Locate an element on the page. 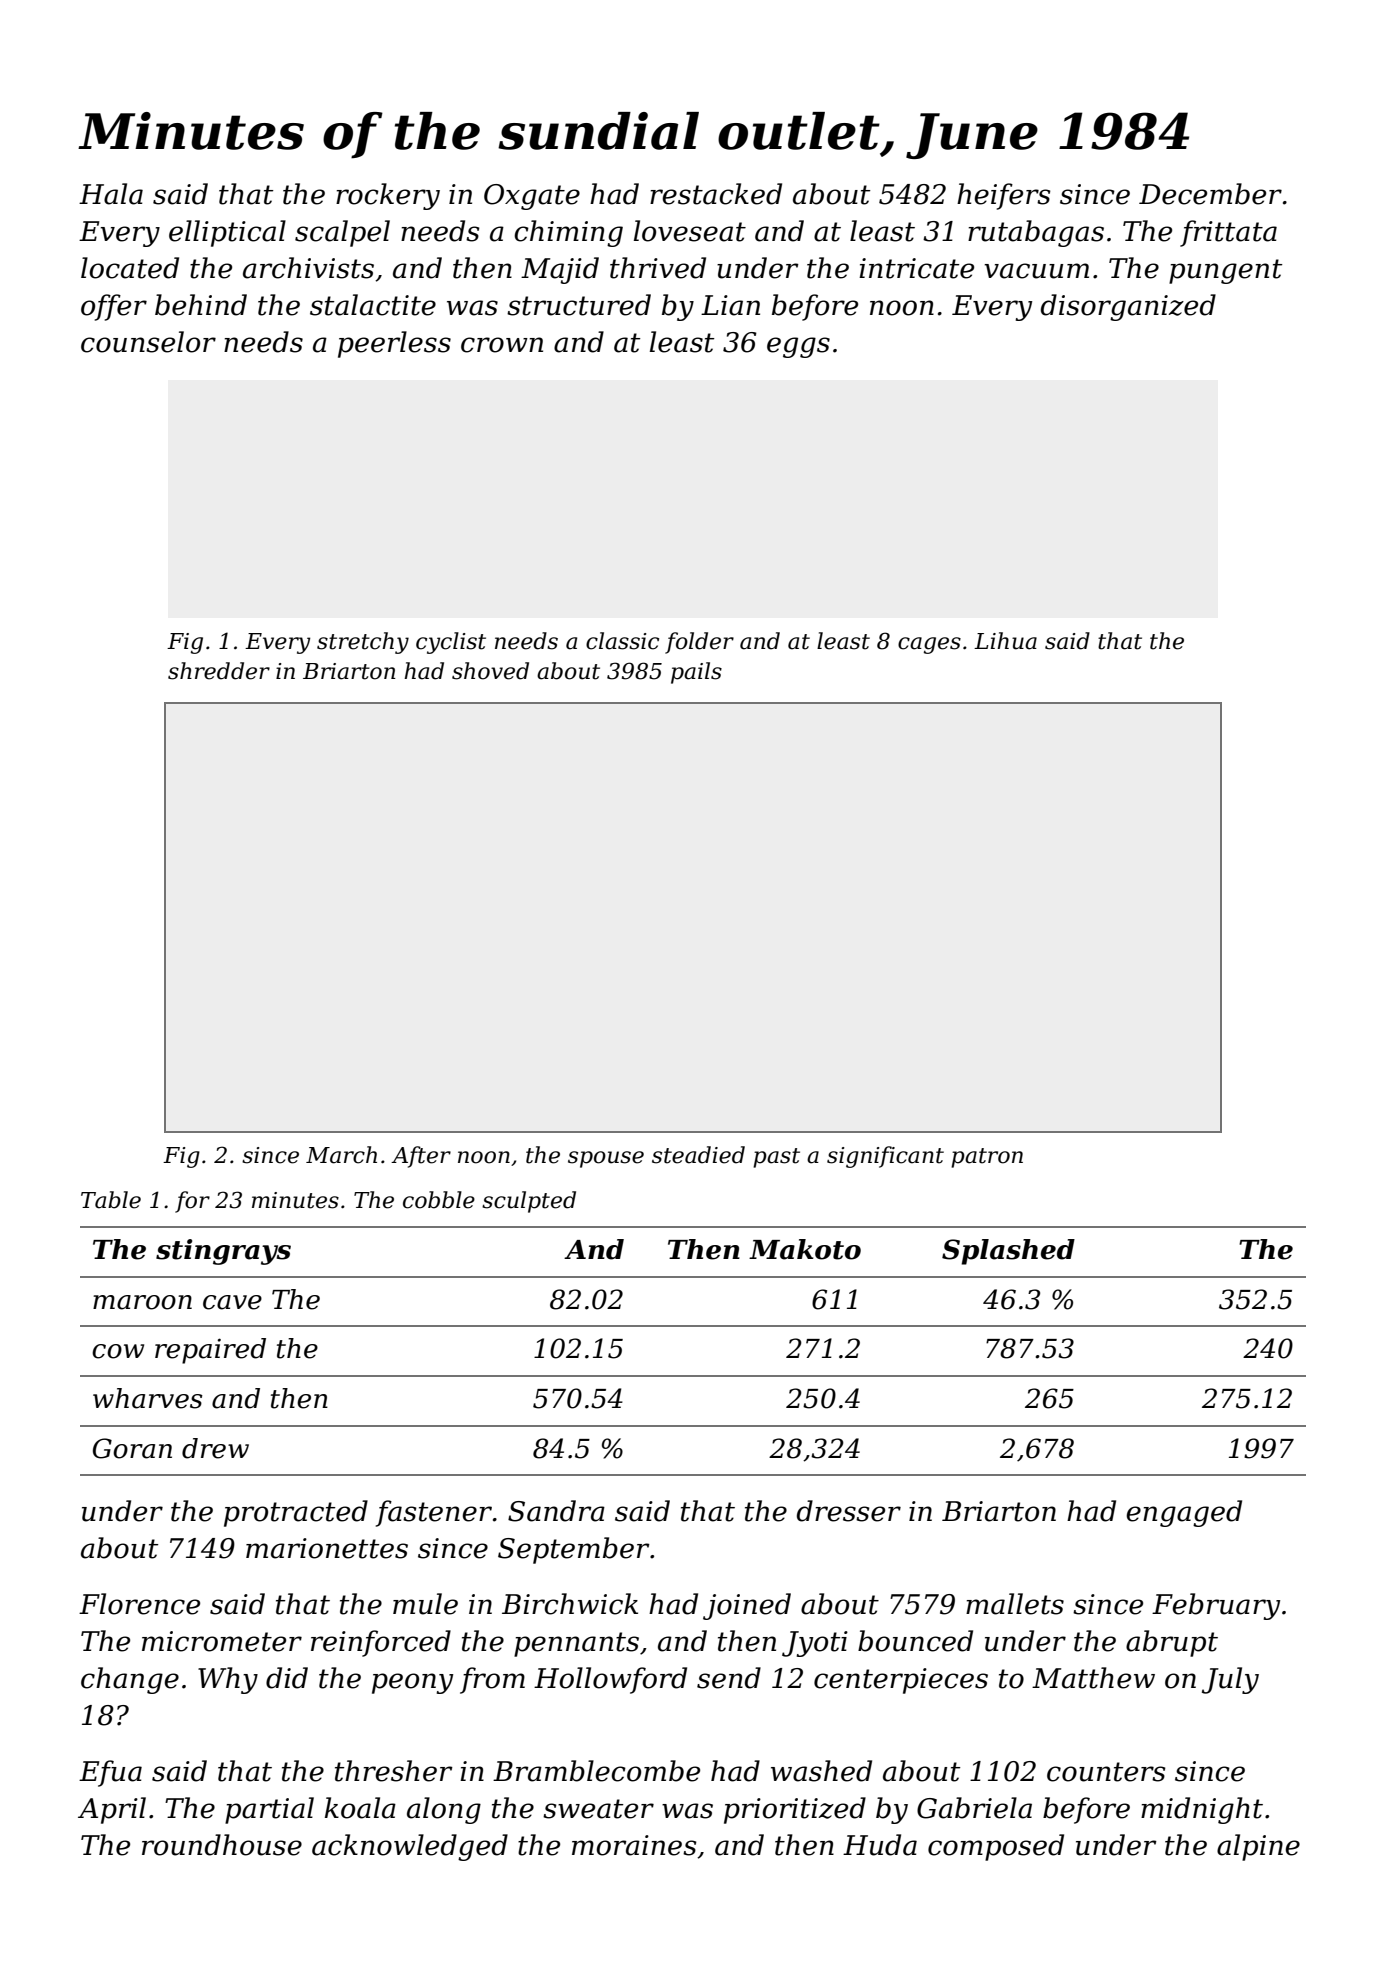  cages is located at coordinates (929, 645).
